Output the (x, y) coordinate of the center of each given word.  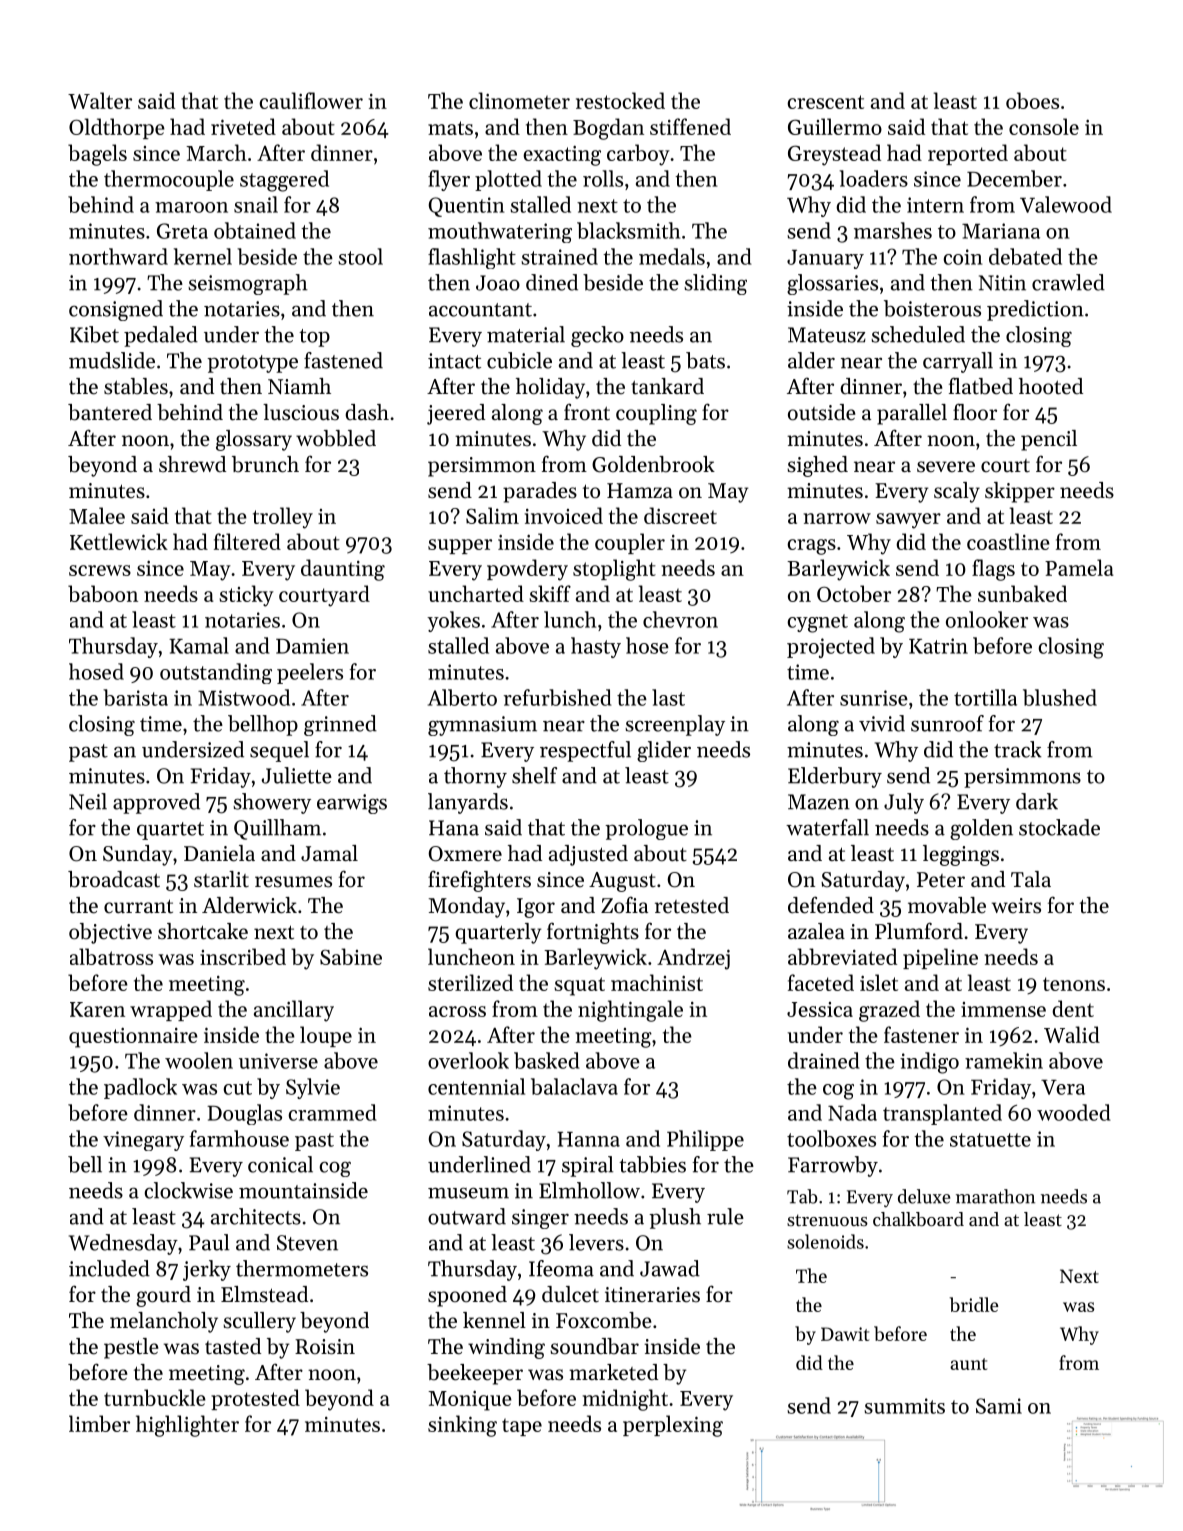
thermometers (302, 1268)
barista (135, 697)
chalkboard (918, 1219)
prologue (646, 829)
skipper (1020, 492)
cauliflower (311, 100)
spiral (587, 1166)
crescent (825, 102)
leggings (961, 855)
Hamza (640, 490)
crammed (332, 1112)
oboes (1032, 100)
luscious (301, 412)
